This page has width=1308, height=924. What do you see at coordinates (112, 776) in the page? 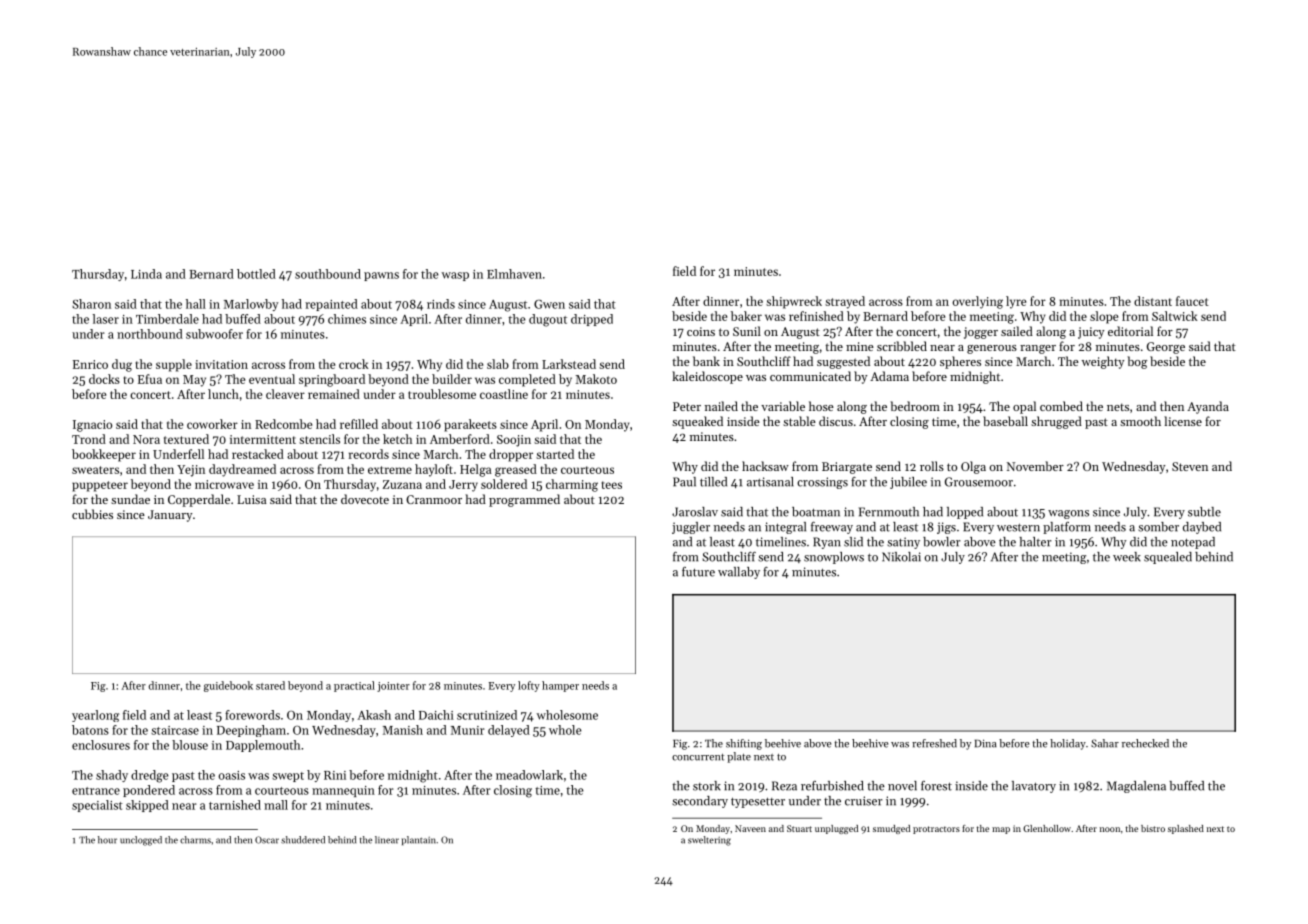
I see `shady` at bounding box center [112, 776].
